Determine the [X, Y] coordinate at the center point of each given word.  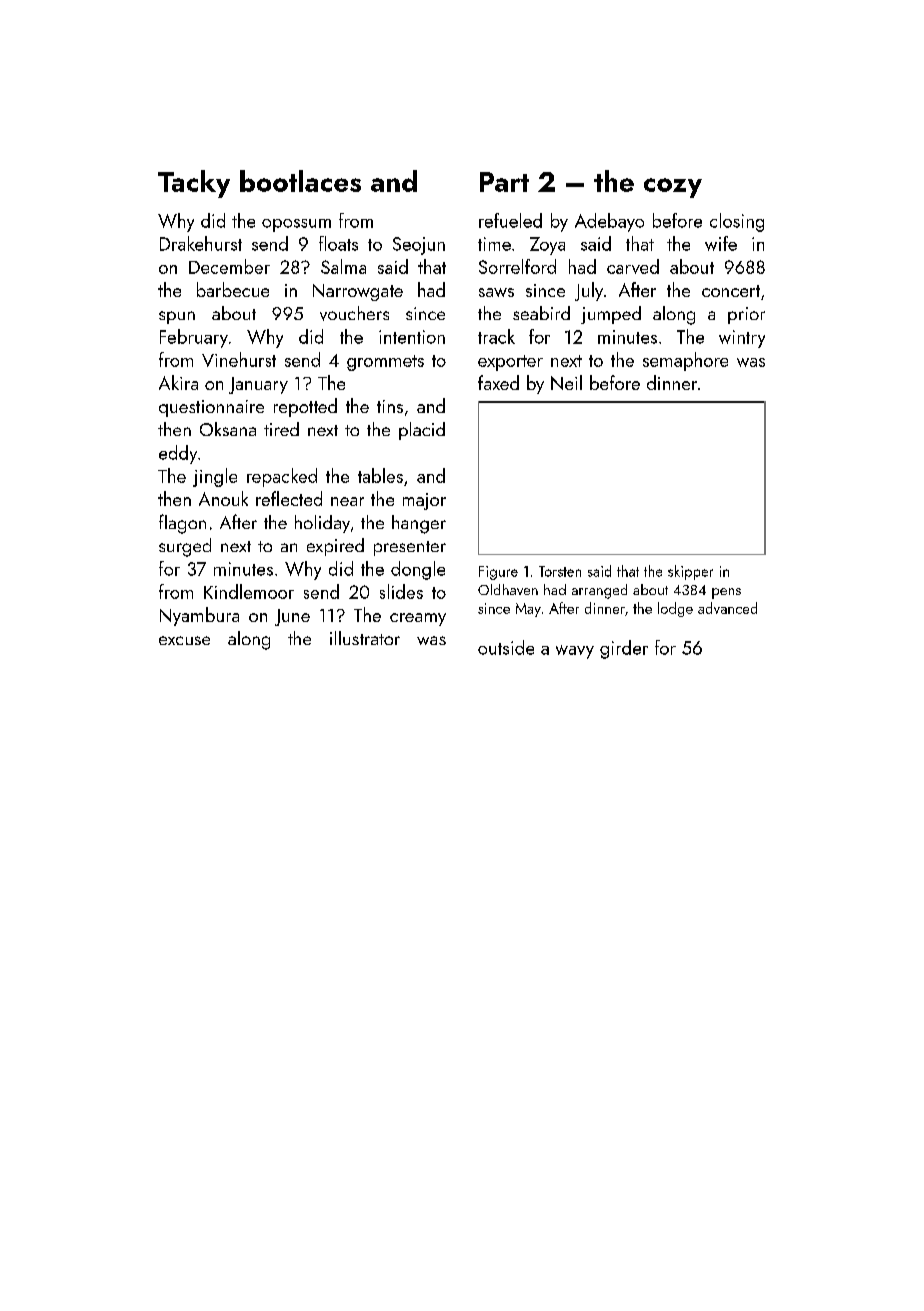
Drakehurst [201, 243]
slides [401, 591]
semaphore [685, 361]
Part [504, 182]
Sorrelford [517, 266]
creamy [418, 619]
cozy [673, 188]
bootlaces [300, 181]
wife [721, 243]
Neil [566, 382]
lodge [675, 609]
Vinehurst [239, 359]
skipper [690, 572]
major [424, 501]
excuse [184, 640]
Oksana [228, 429]
